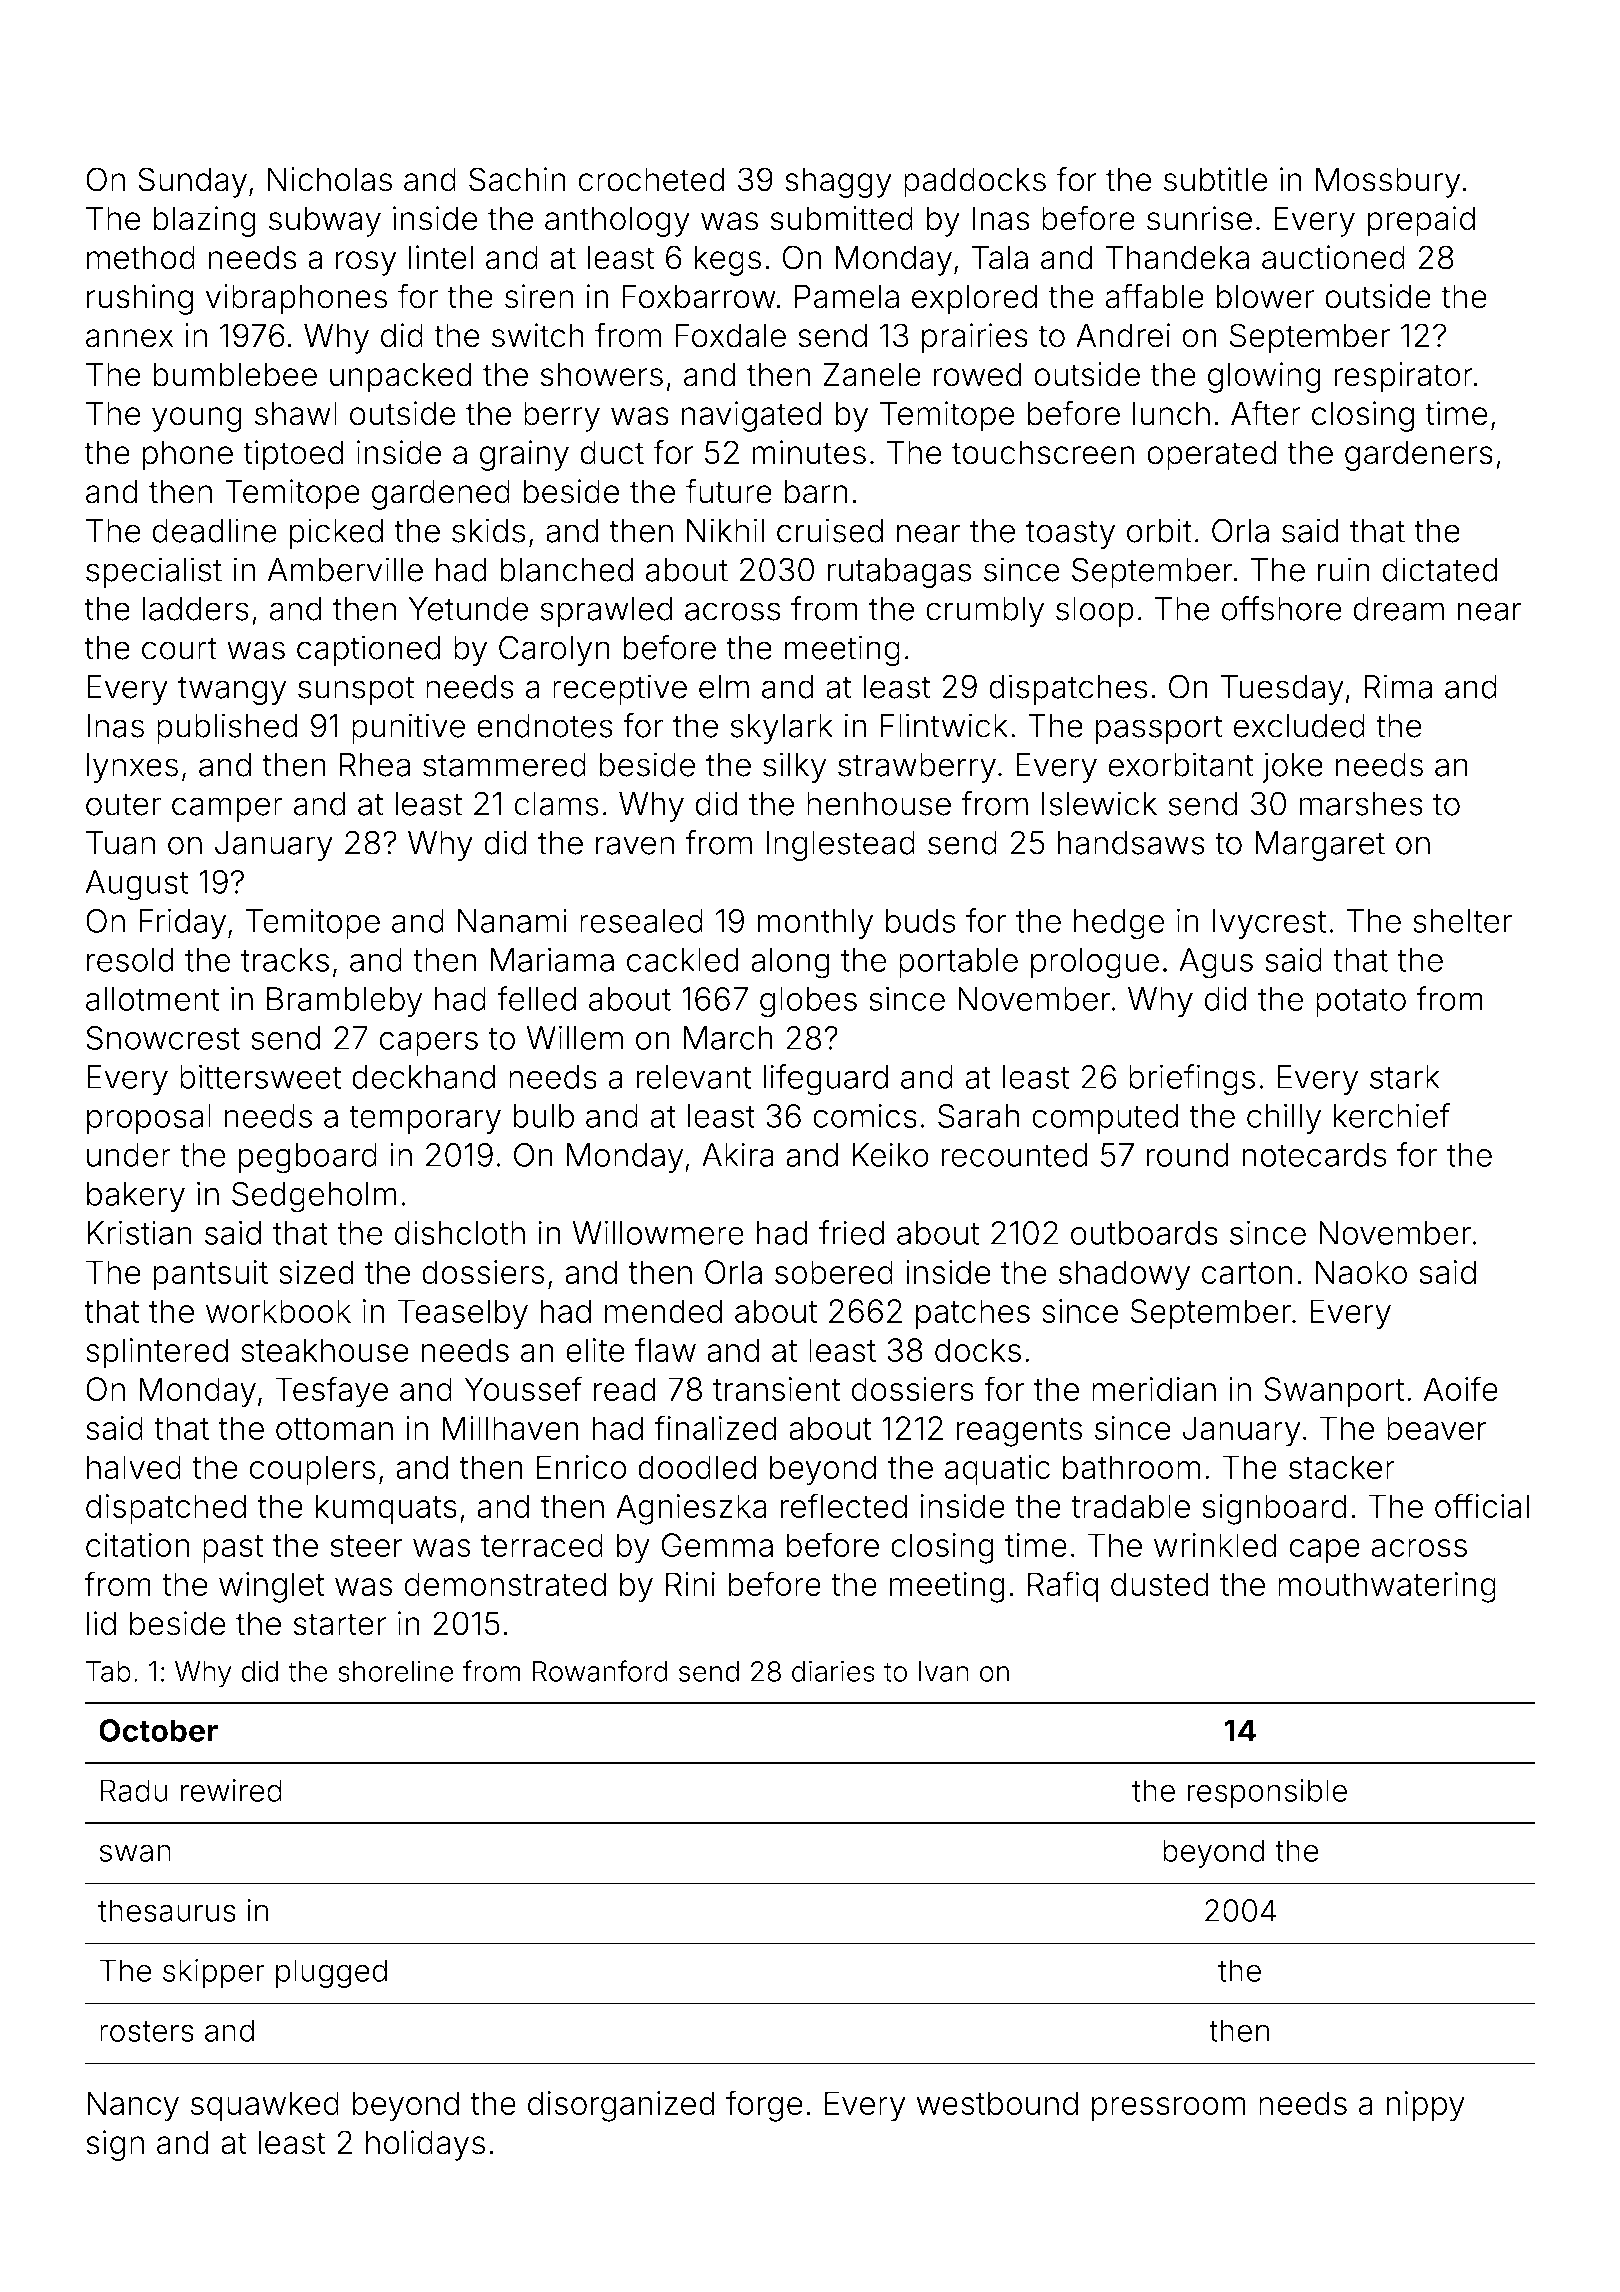 Image resolution: width=1620 pixels, height=2292 pixels. What do you see at coordinates (1387, 1587) in the screenshot?
I see `mouthwatering` at bounding box center [1387, 1587].
